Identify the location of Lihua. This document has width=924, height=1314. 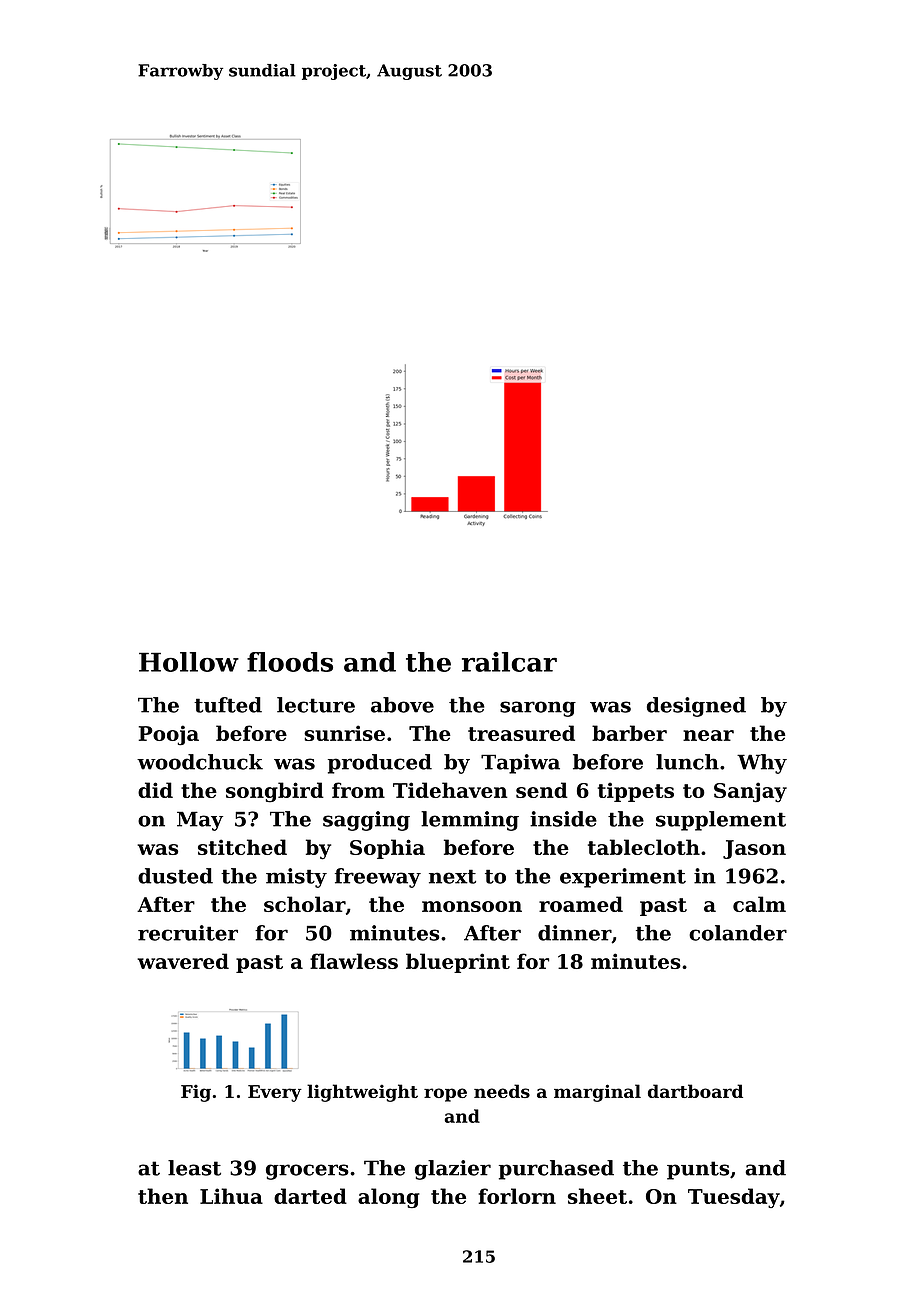
(231, 1196).
